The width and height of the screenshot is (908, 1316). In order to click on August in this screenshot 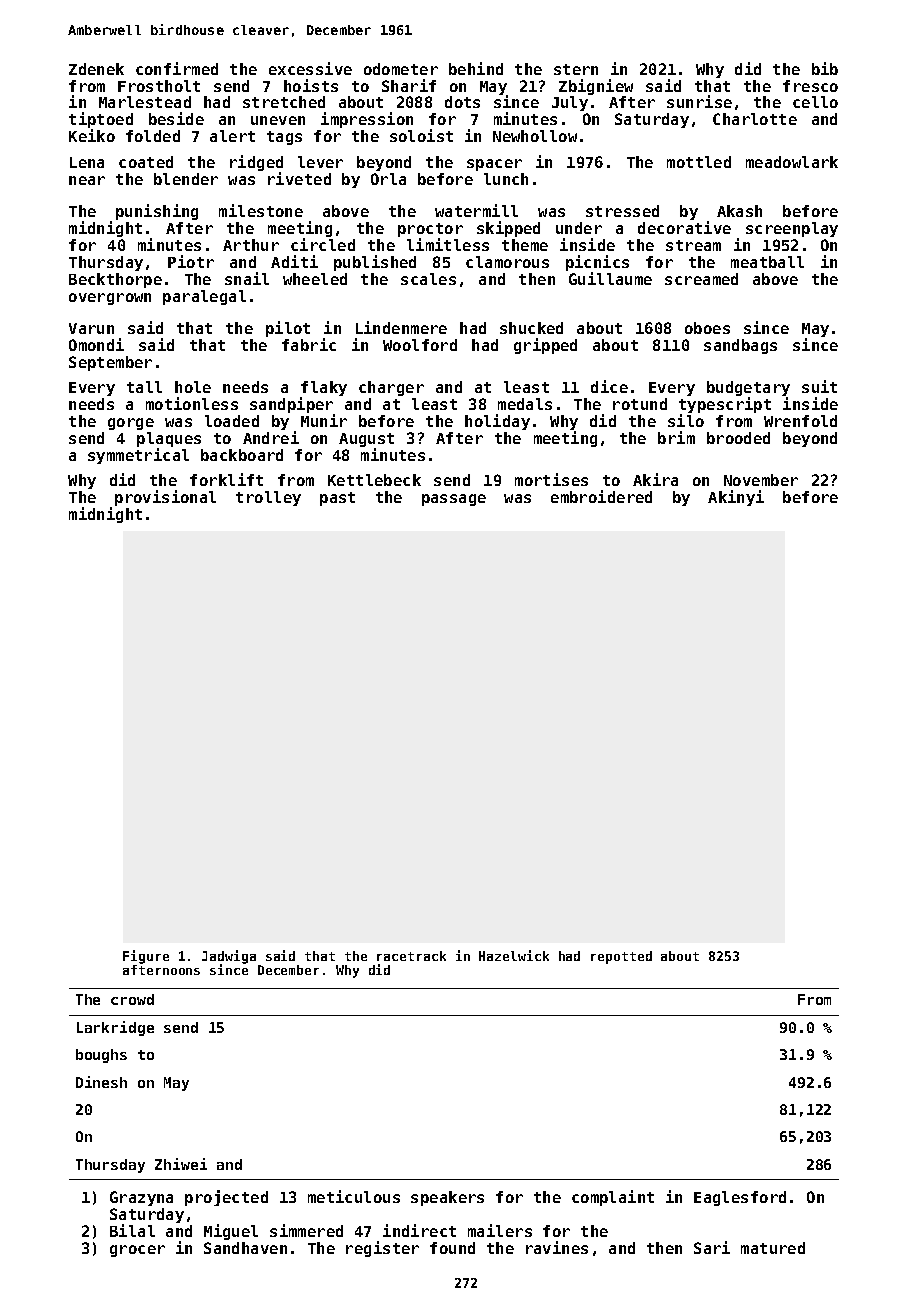, I will do `click(366, 440)`.
